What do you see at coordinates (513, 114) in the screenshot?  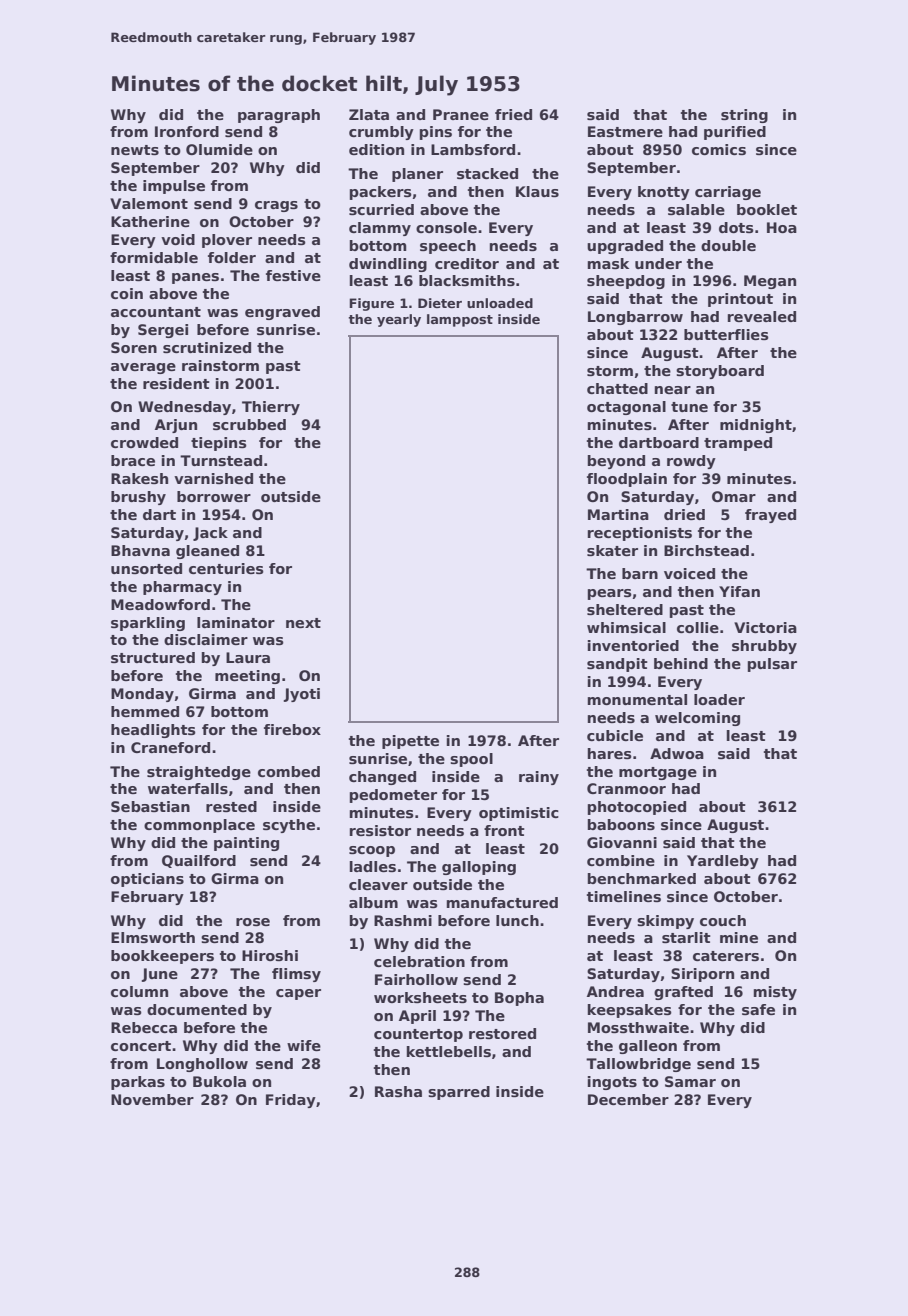 I see `fried` at bounding box center [513, 114].
